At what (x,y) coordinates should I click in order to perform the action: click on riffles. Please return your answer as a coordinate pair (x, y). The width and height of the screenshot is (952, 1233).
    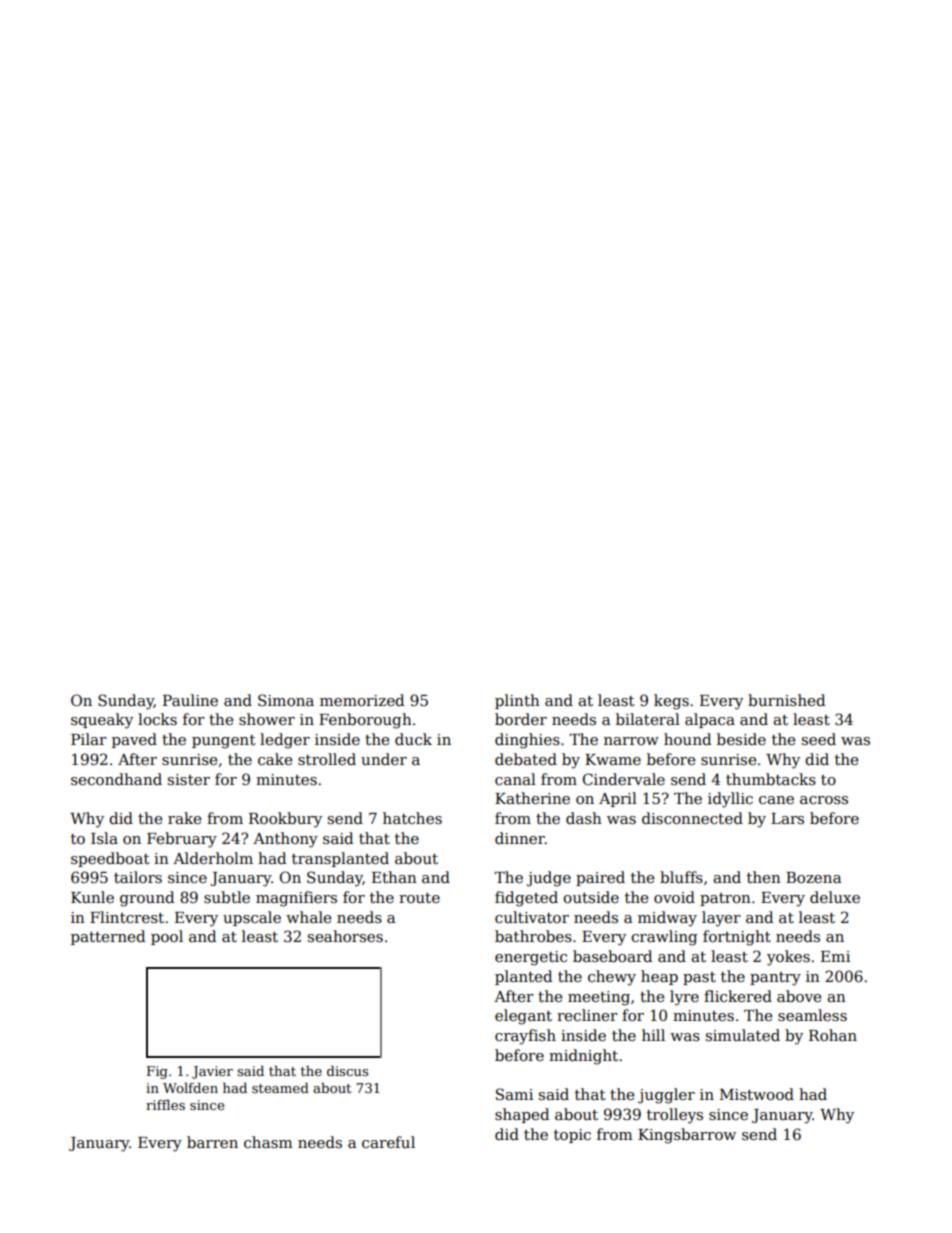
    Looking at the image, I should click on (165, 1104).
